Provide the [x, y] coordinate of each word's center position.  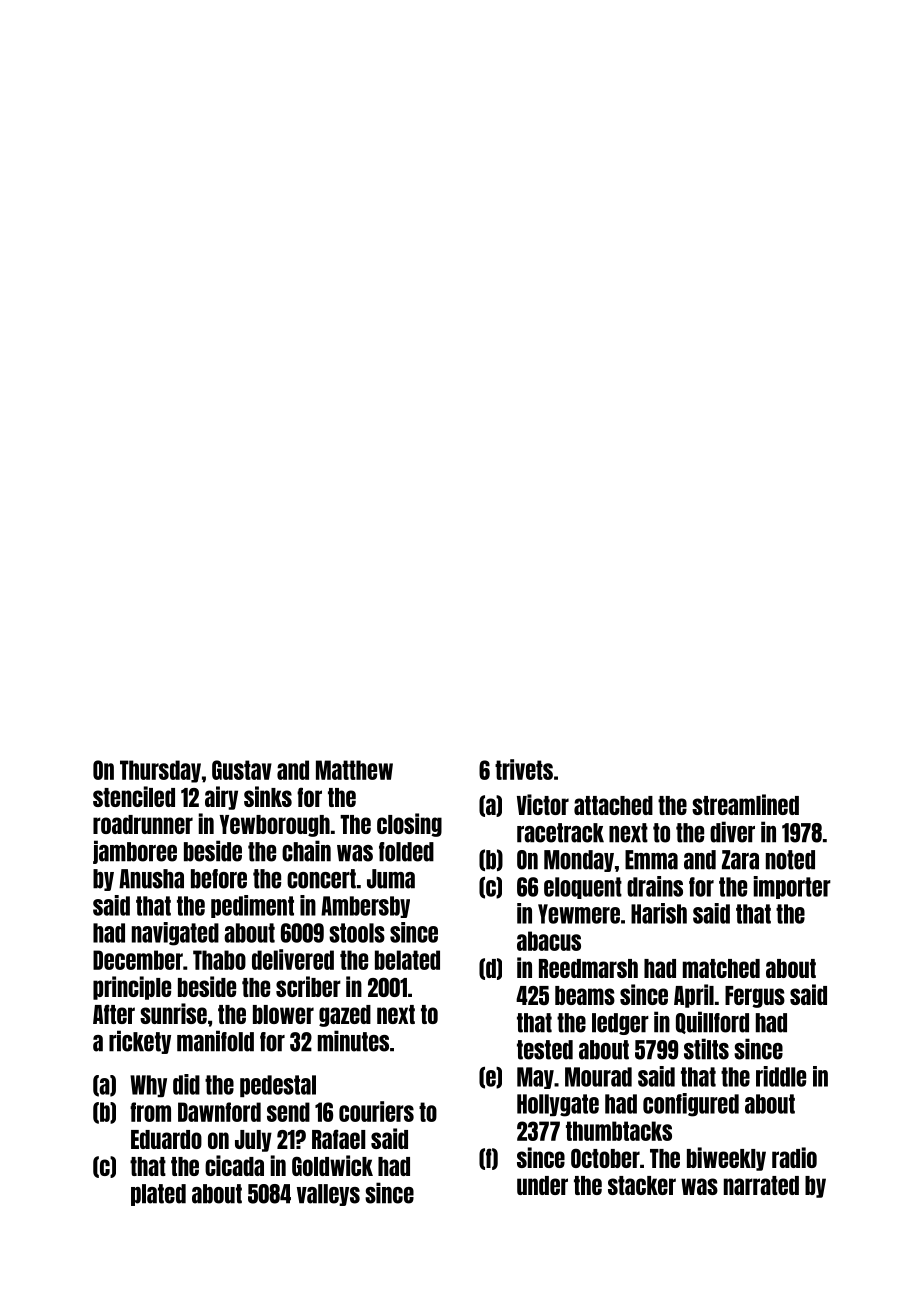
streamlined [745, 804]
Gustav [242, 770]
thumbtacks [619, 1131]
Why [148, 1086]
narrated [761, 1185]
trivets [524, 769]
